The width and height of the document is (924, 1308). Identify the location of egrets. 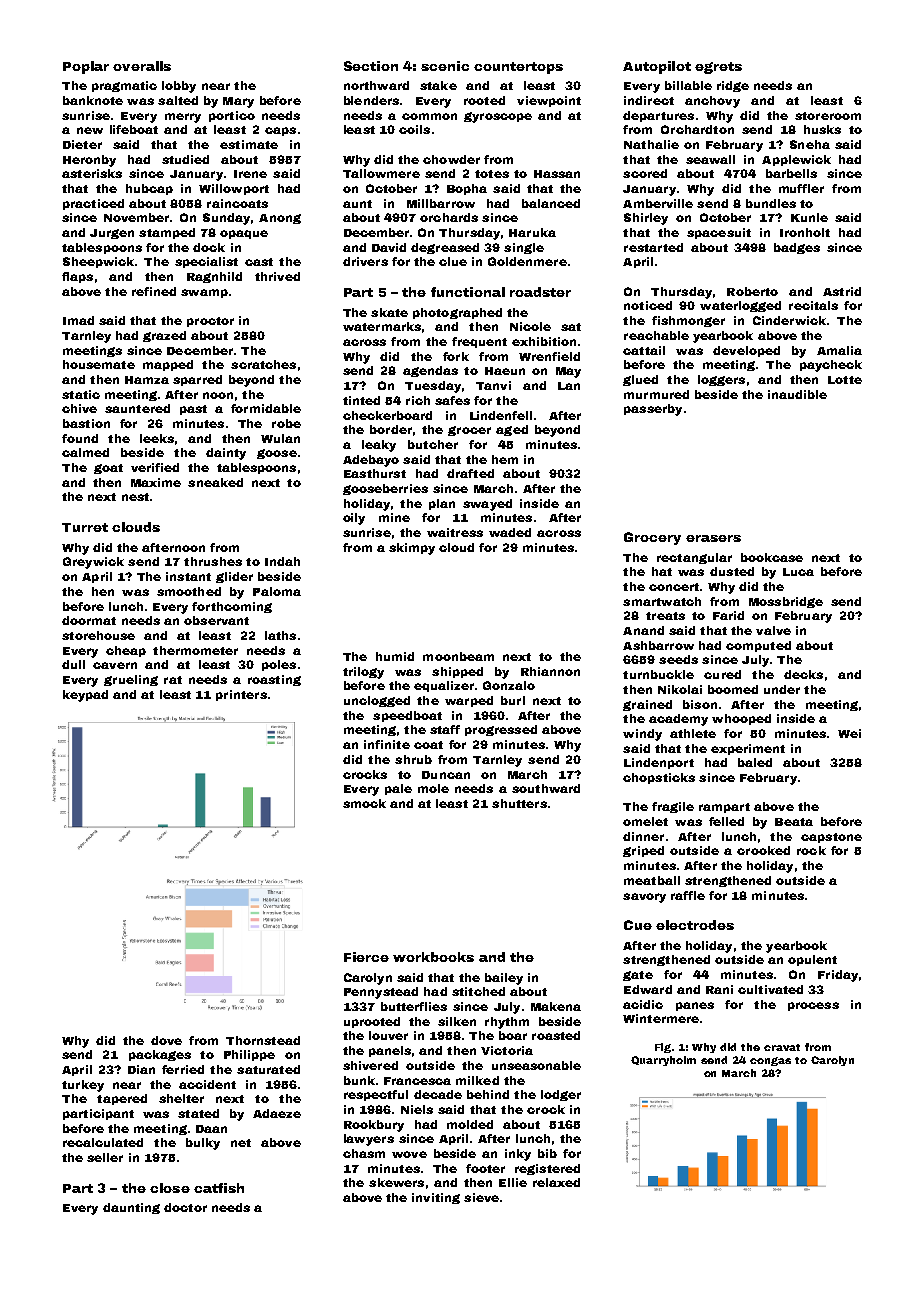
(718, 68).
